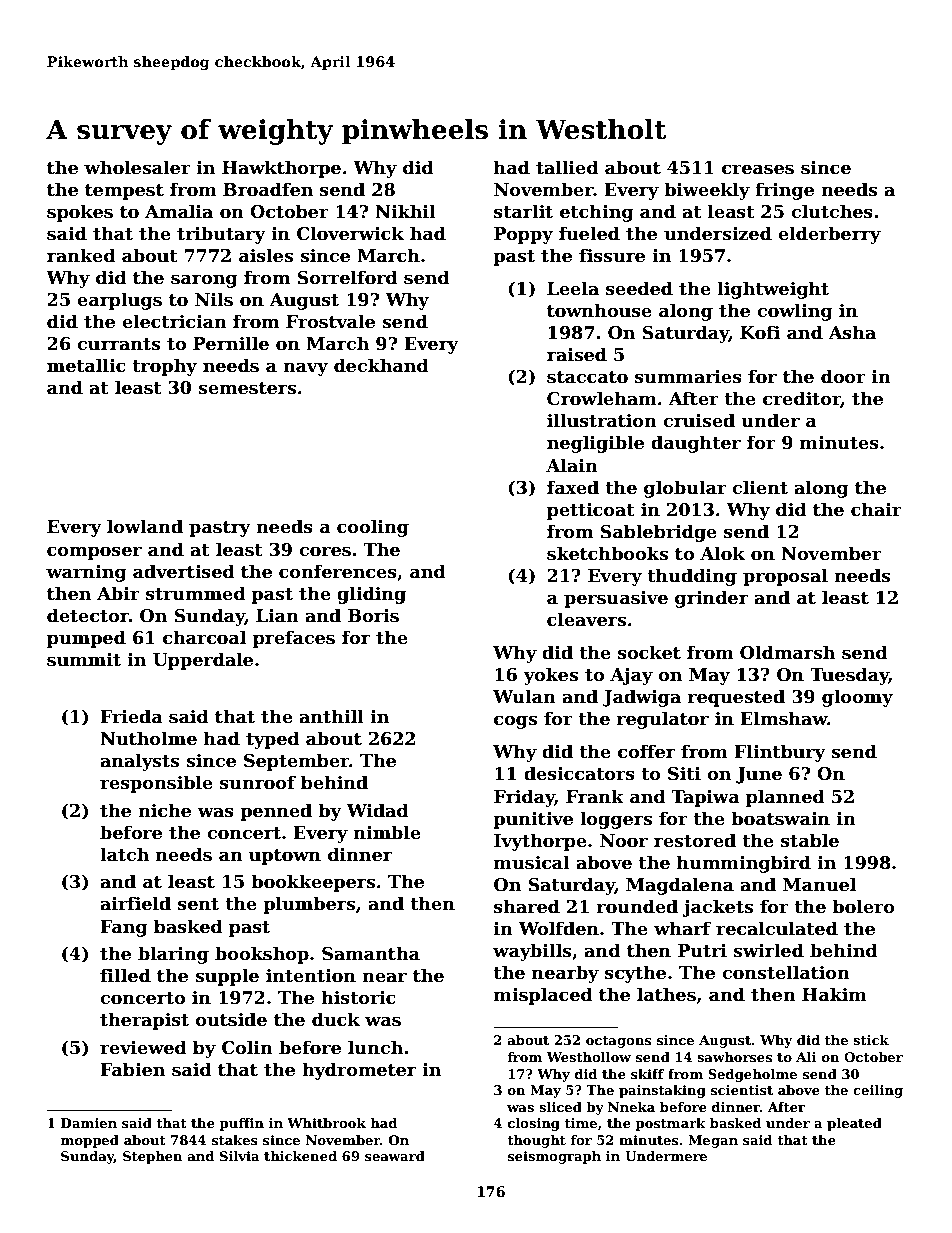 This image has height=1233, width=952. Describe the element at coordinates (567, 167) in the image. I see `tallied` at that location.
